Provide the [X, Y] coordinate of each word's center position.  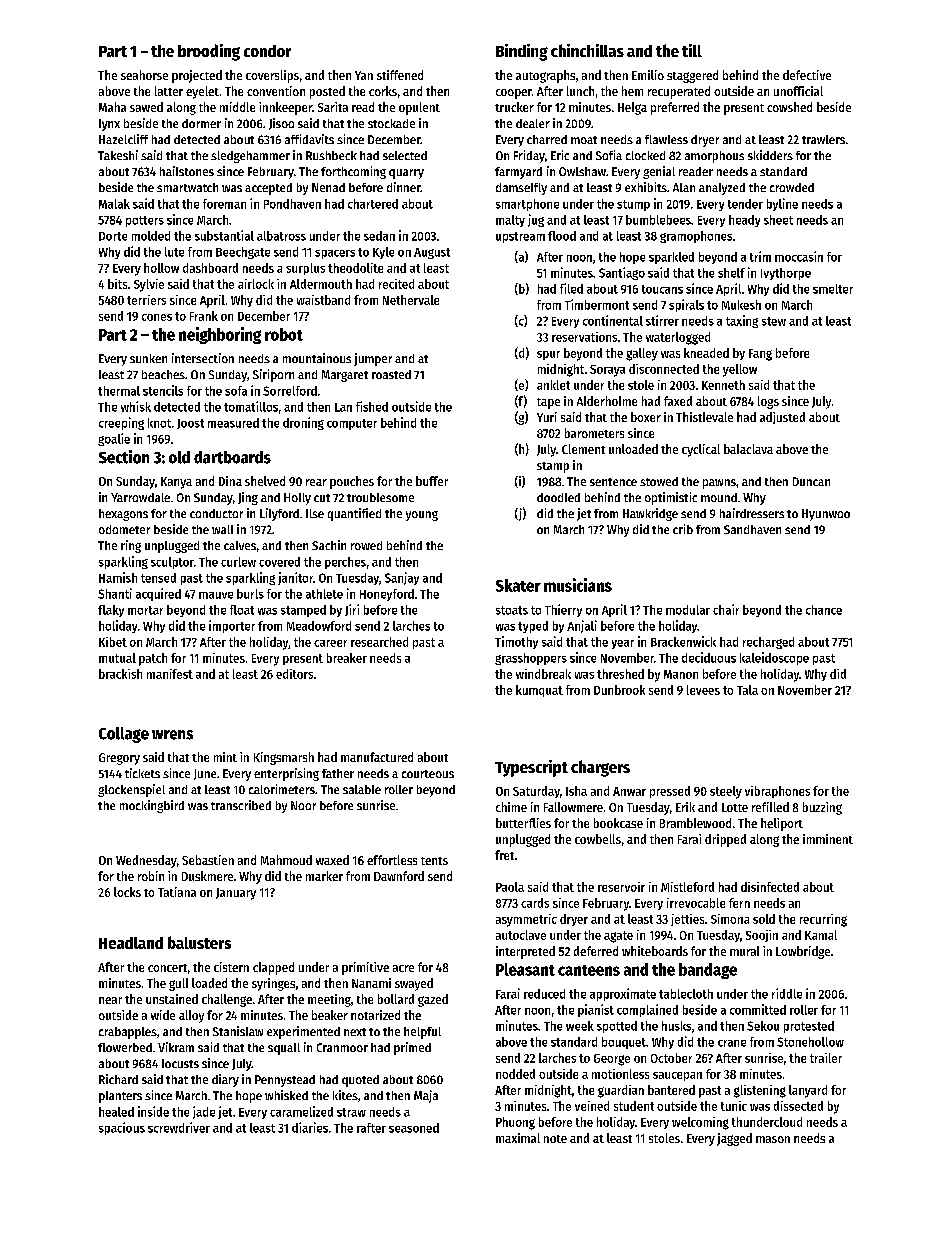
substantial [224, 235]
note [555, 1139]
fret [504, 855]
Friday [529, 156]
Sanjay [402, 578]
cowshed [789, 107]
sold [764, 919]
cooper [514, 94]
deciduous [709, 657]
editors [294, 674]
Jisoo [281, 124]
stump [633, 205]
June [205, 774]
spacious [122, 1128]
